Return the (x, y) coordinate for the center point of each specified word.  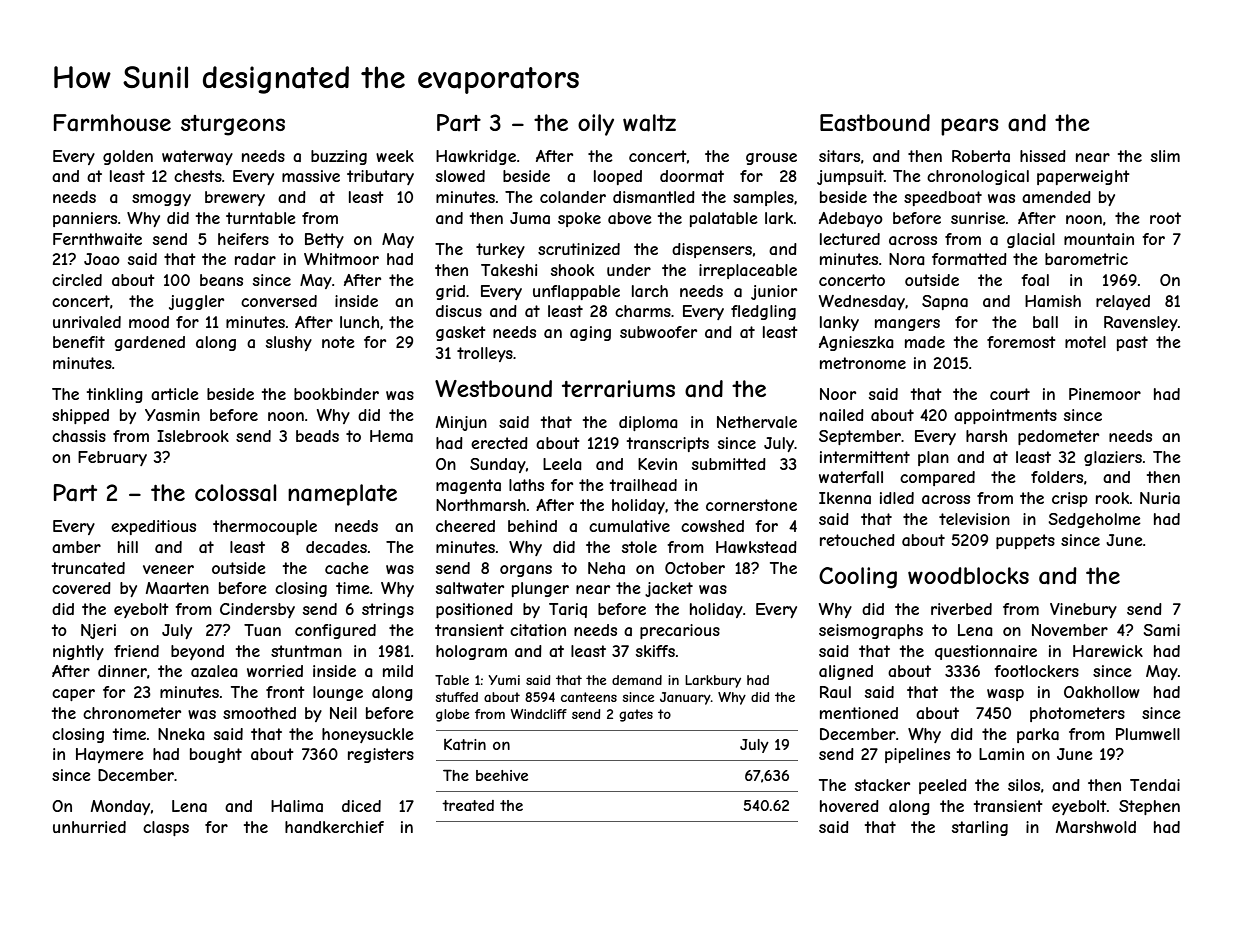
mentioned (859, 713)
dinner (122, 671)
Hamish (1053, 301)
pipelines (917, 755)
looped (618, 177)
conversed (279, 301)
